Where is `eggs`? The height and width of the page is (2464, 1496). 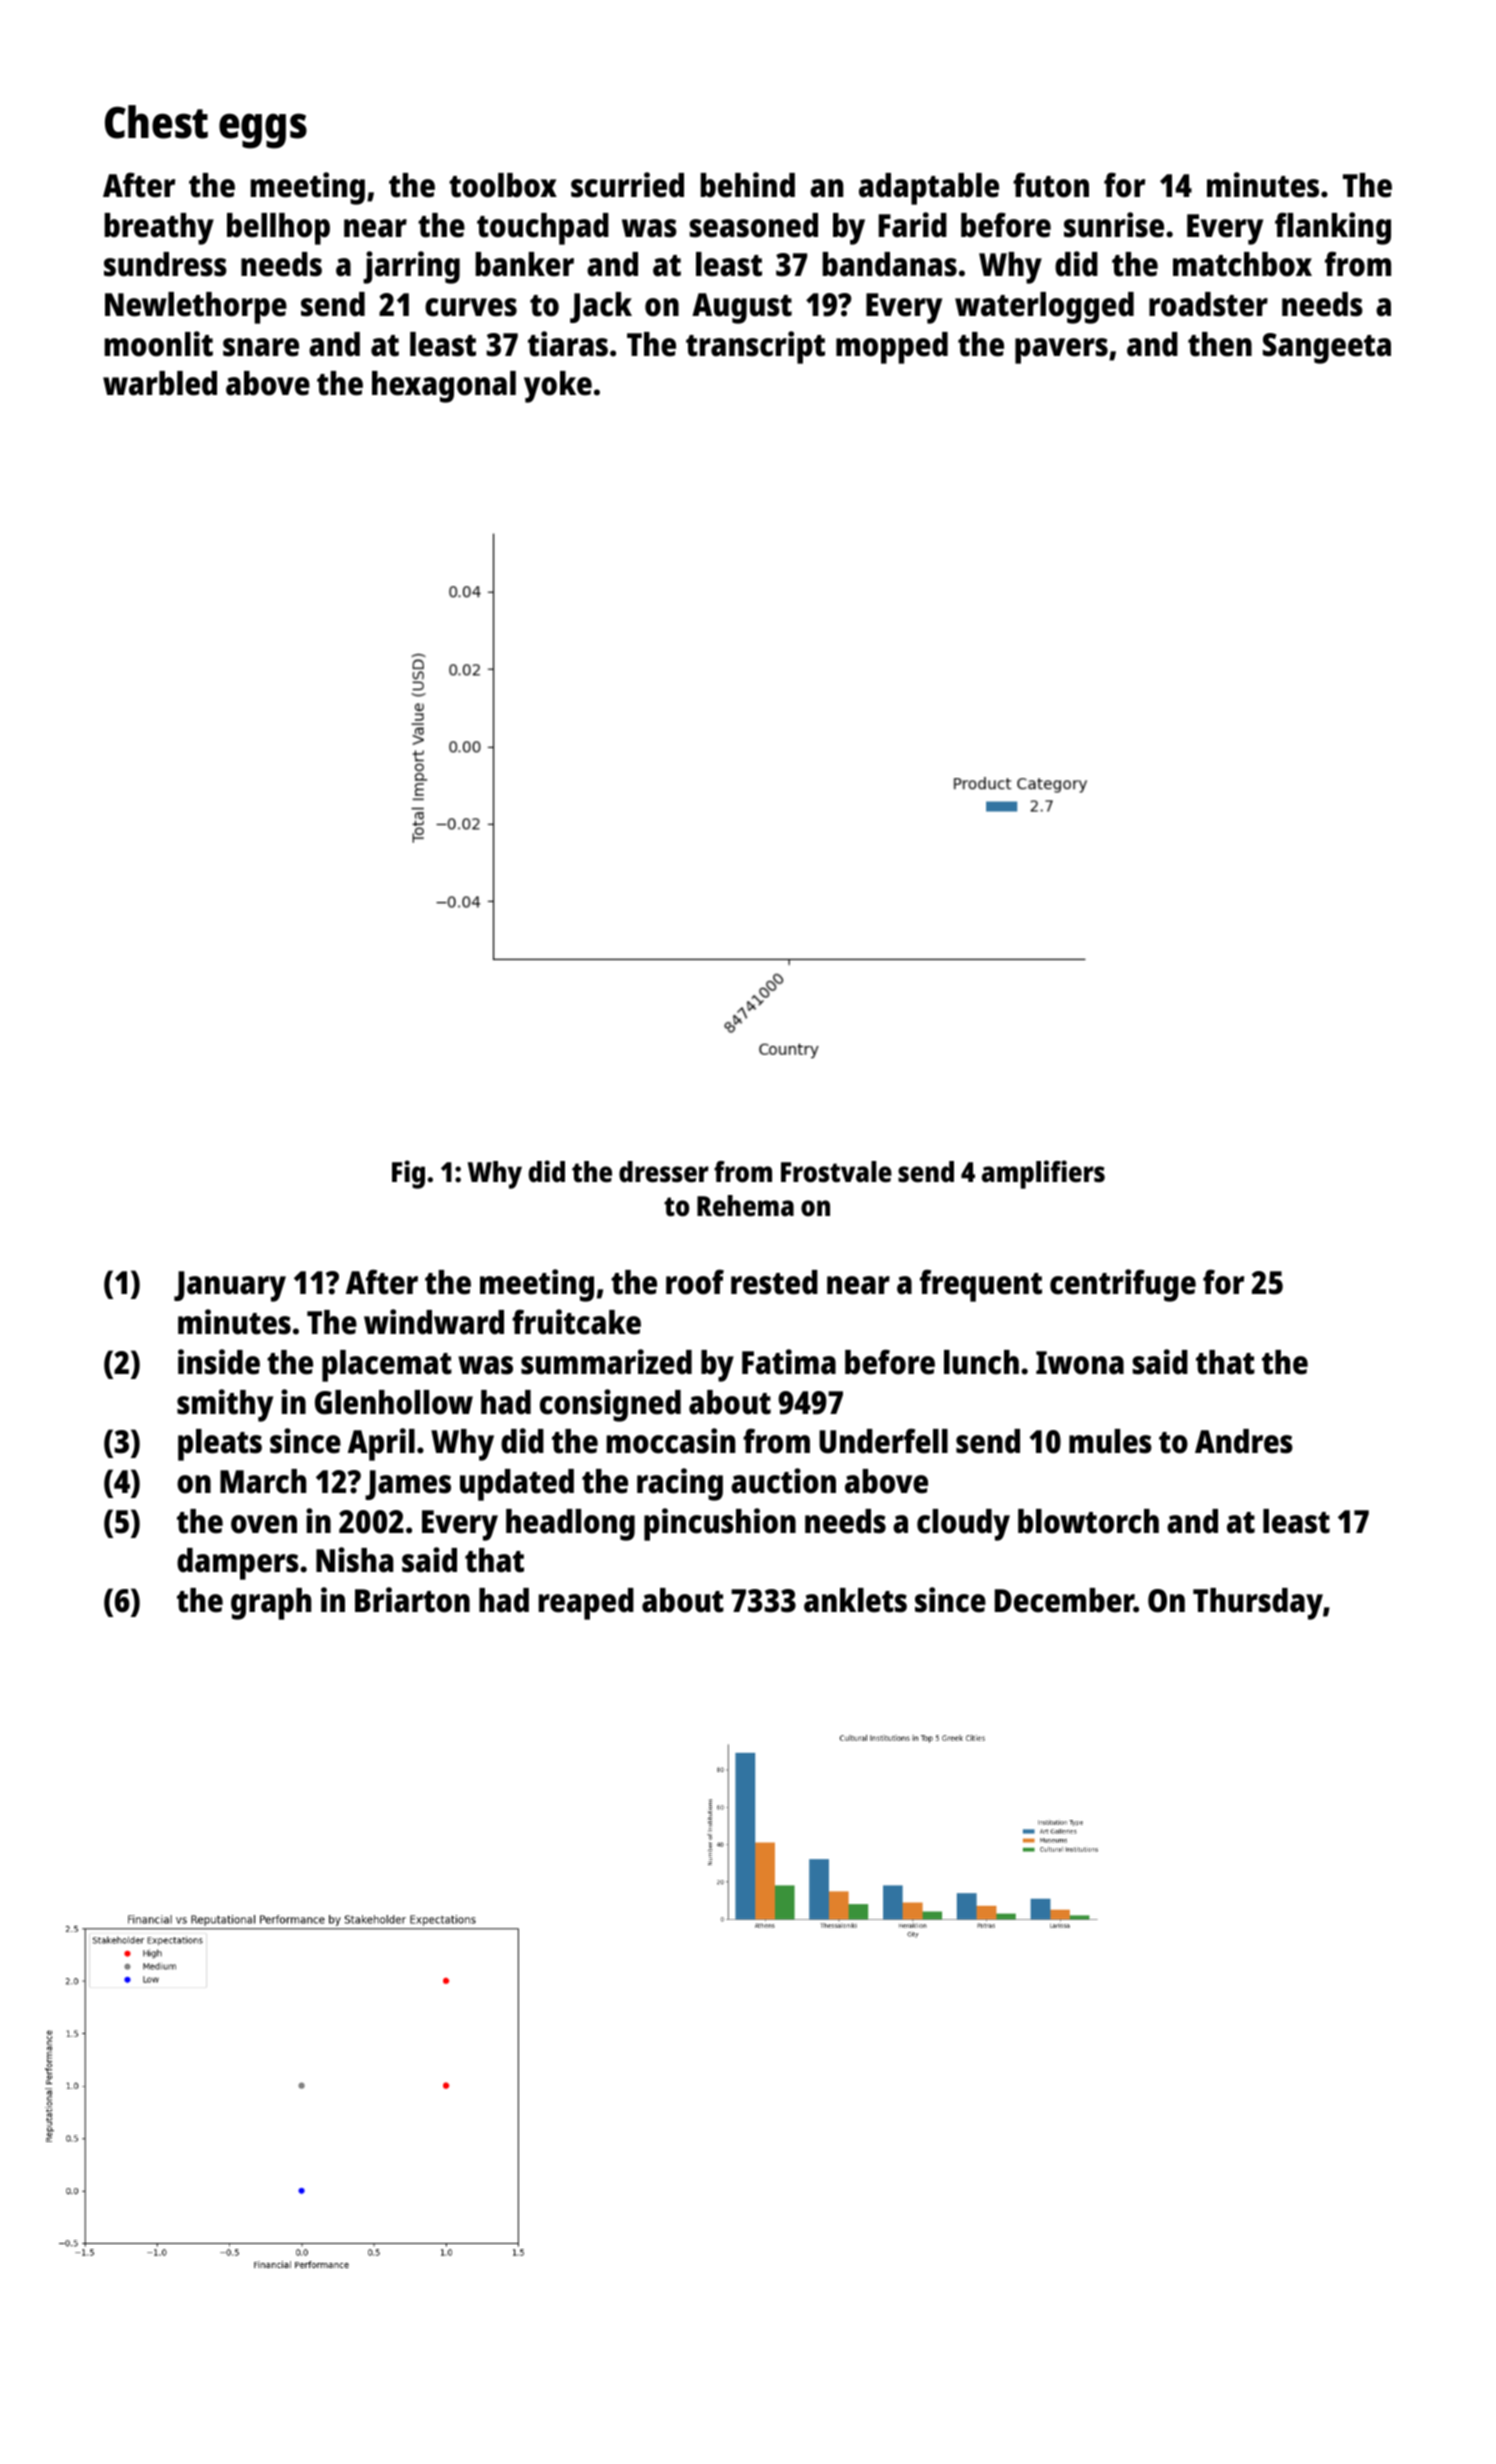
eggs is located at coordinates (263, 131).
